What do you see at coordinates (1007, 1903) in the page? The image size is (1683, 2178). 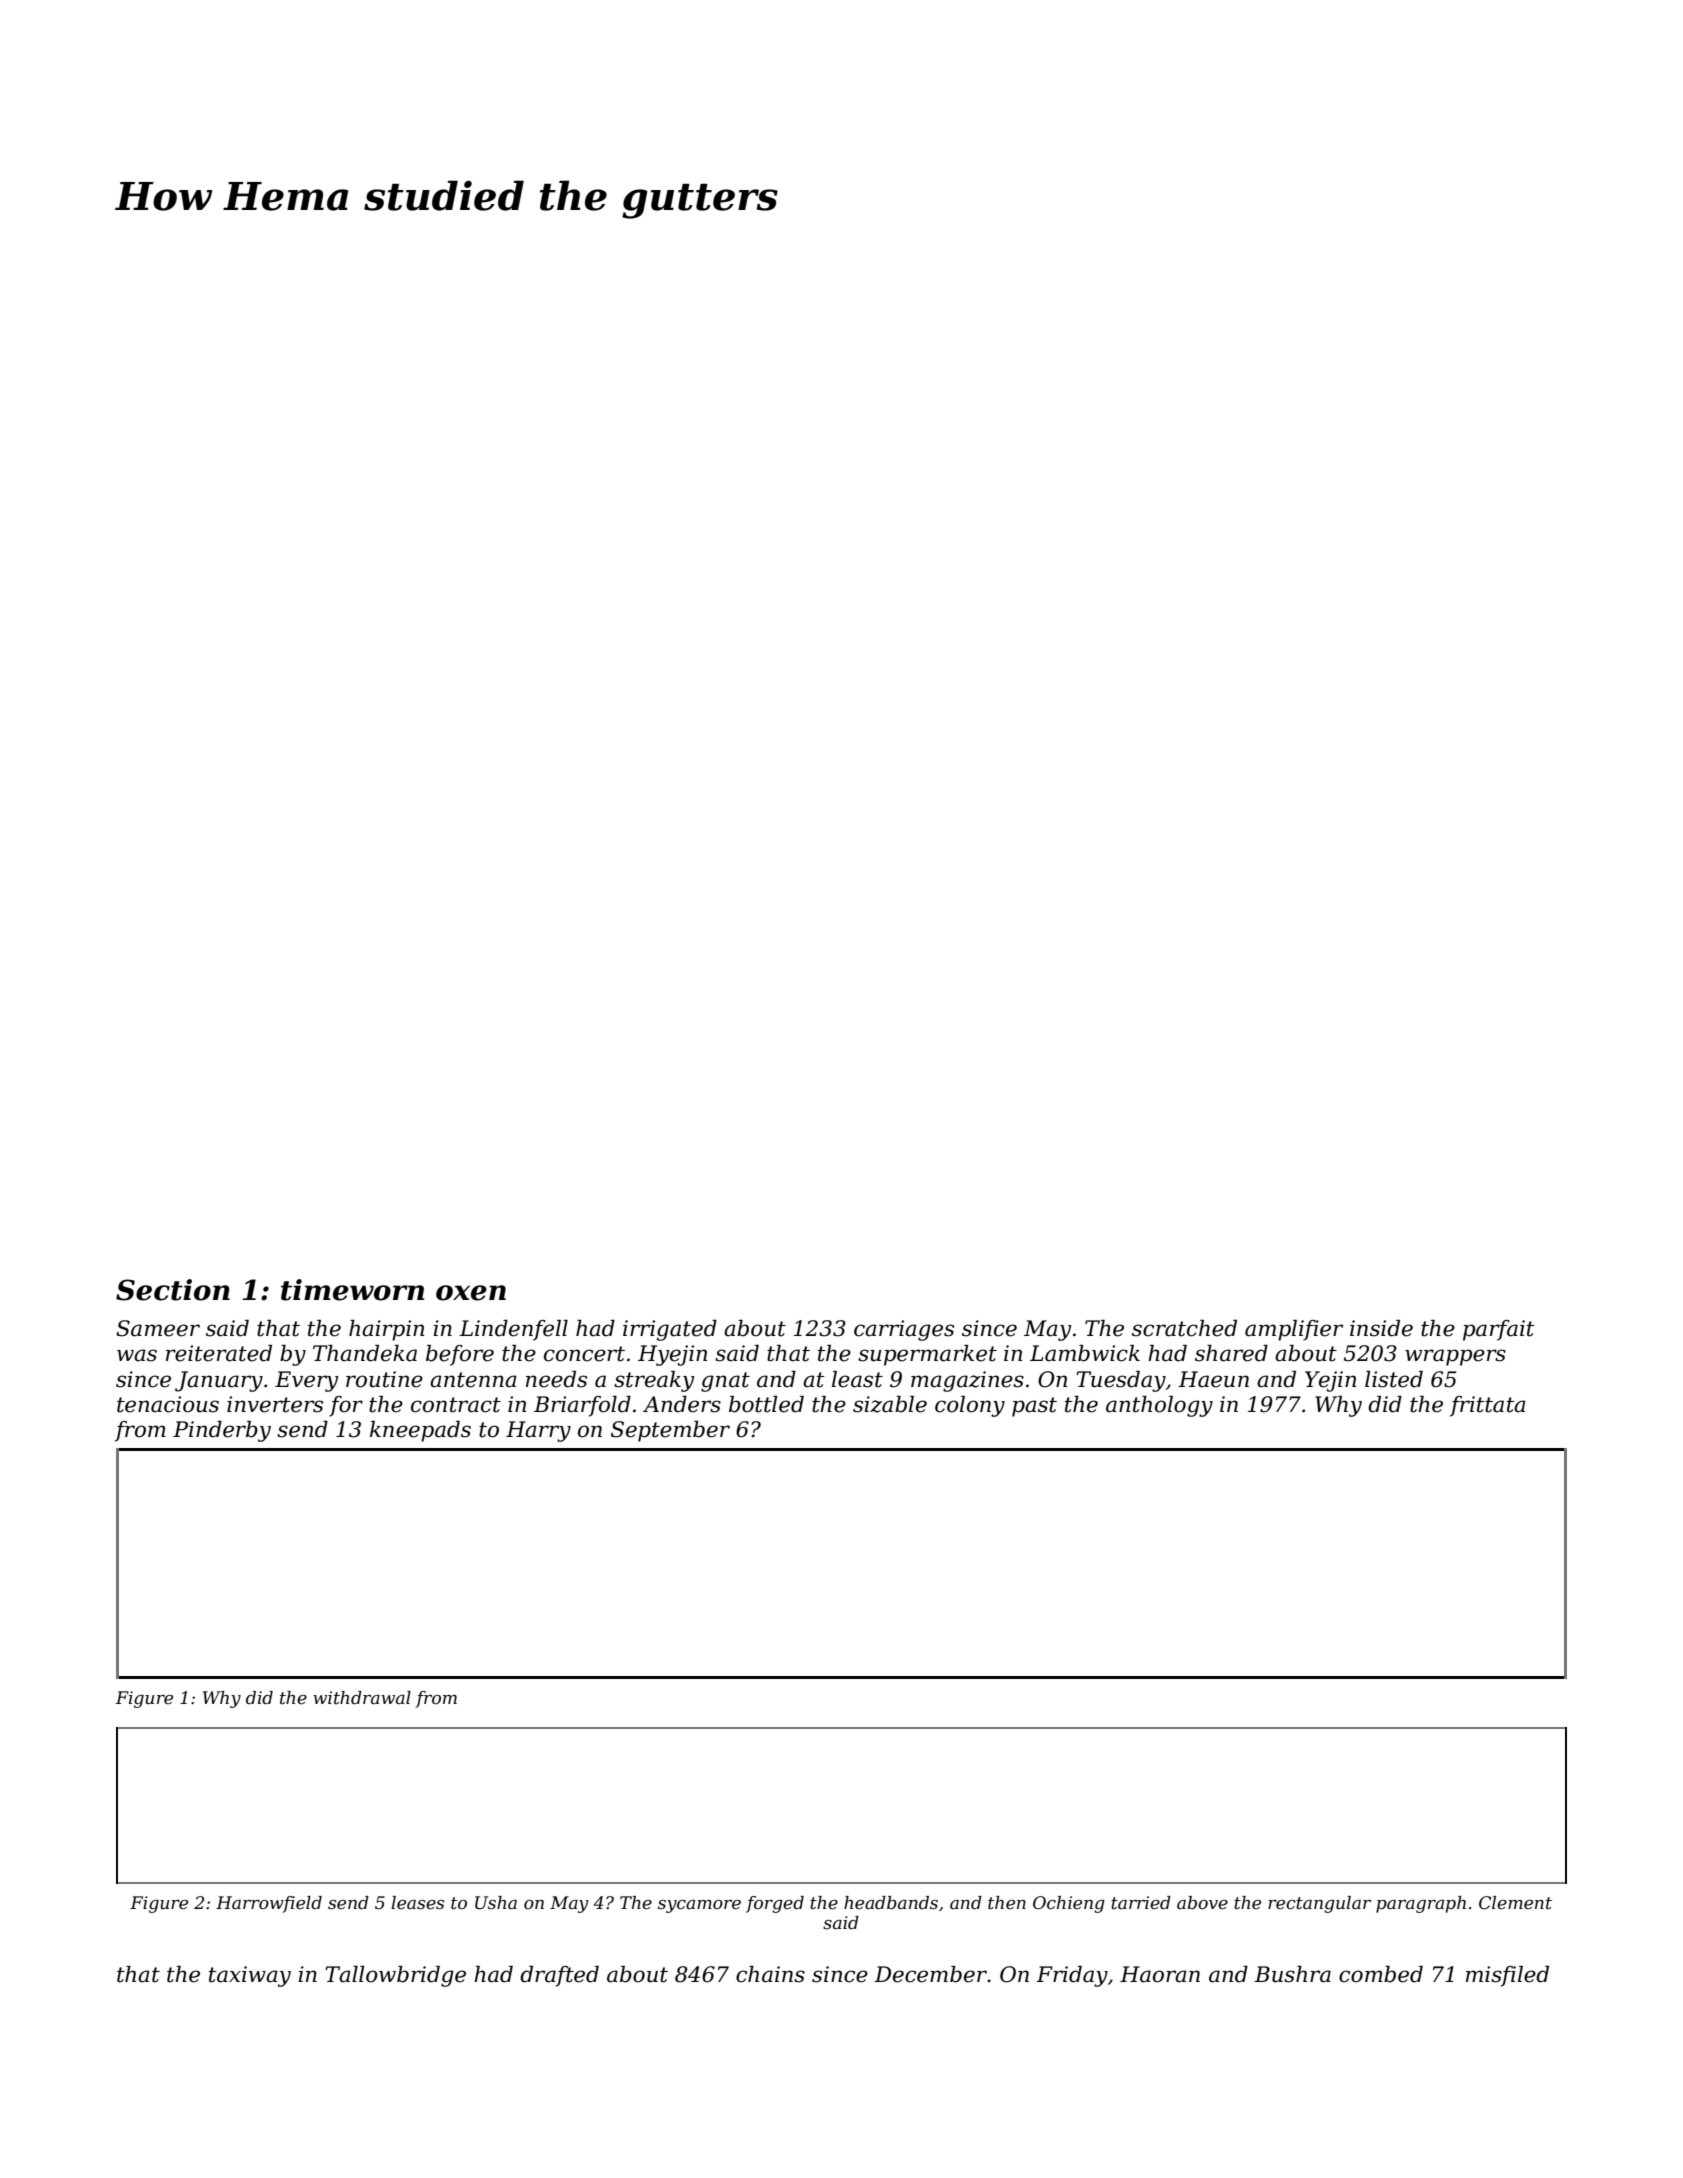 I see `then` at bounding box center [1007, 1903].
